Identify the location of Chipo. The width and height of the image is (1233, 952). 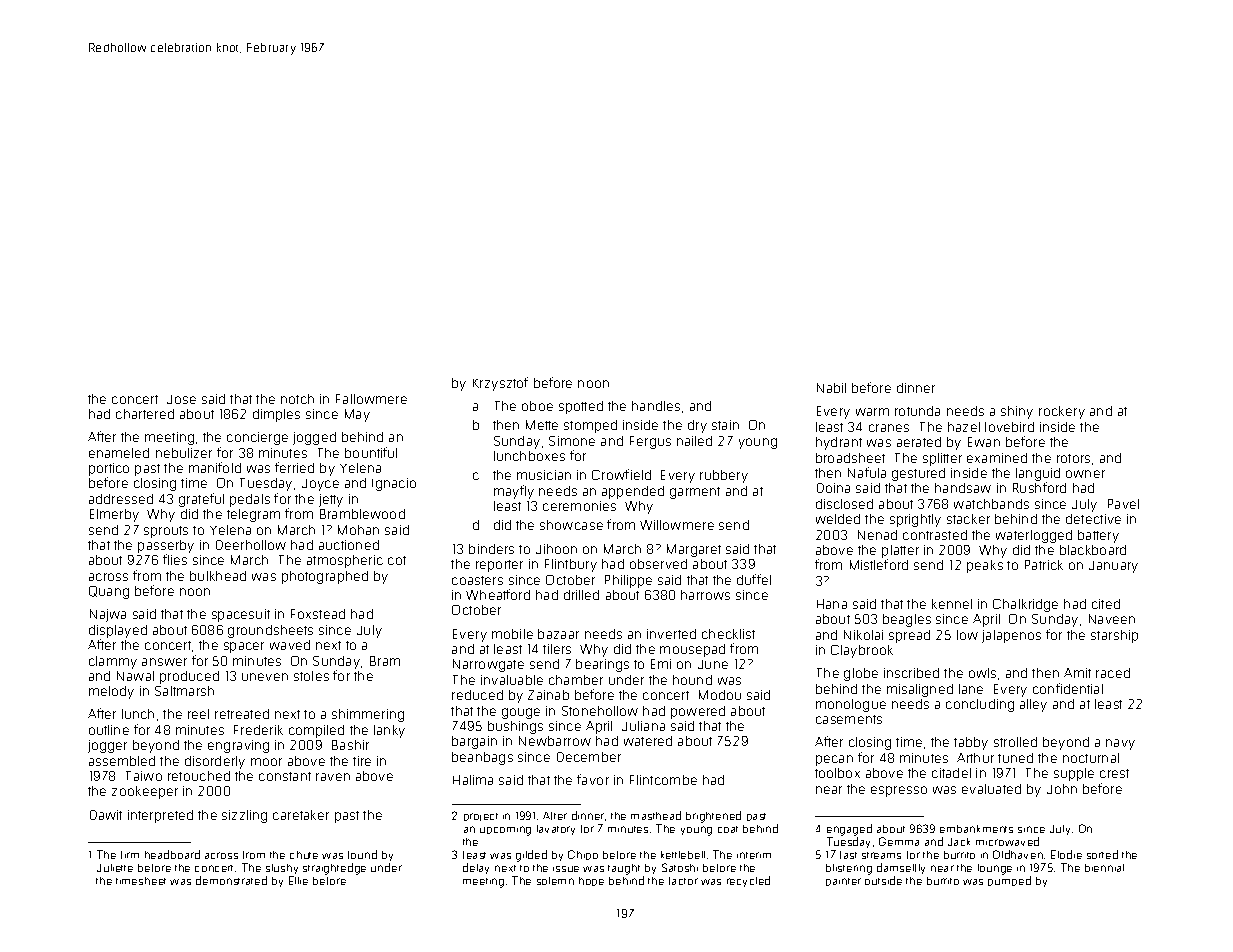
(583, 855).
